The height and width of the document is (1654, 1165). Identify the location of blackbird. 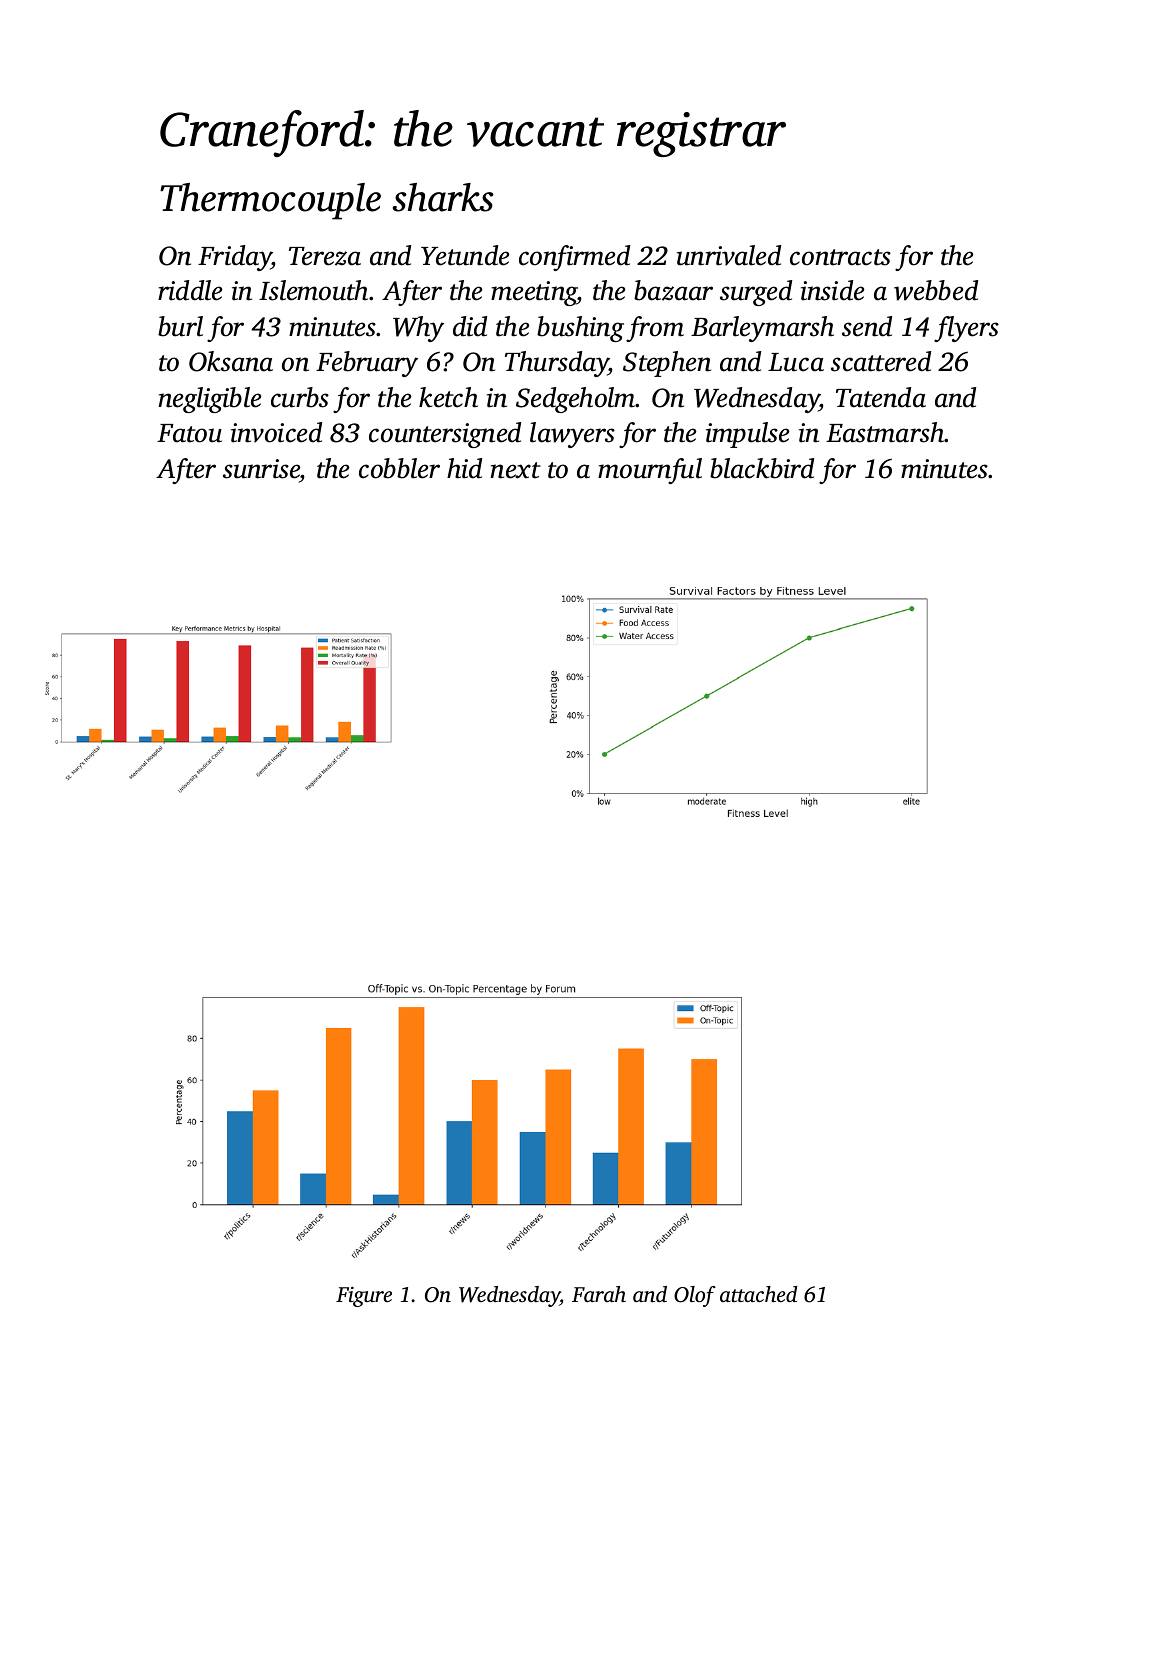
(762, 468).
